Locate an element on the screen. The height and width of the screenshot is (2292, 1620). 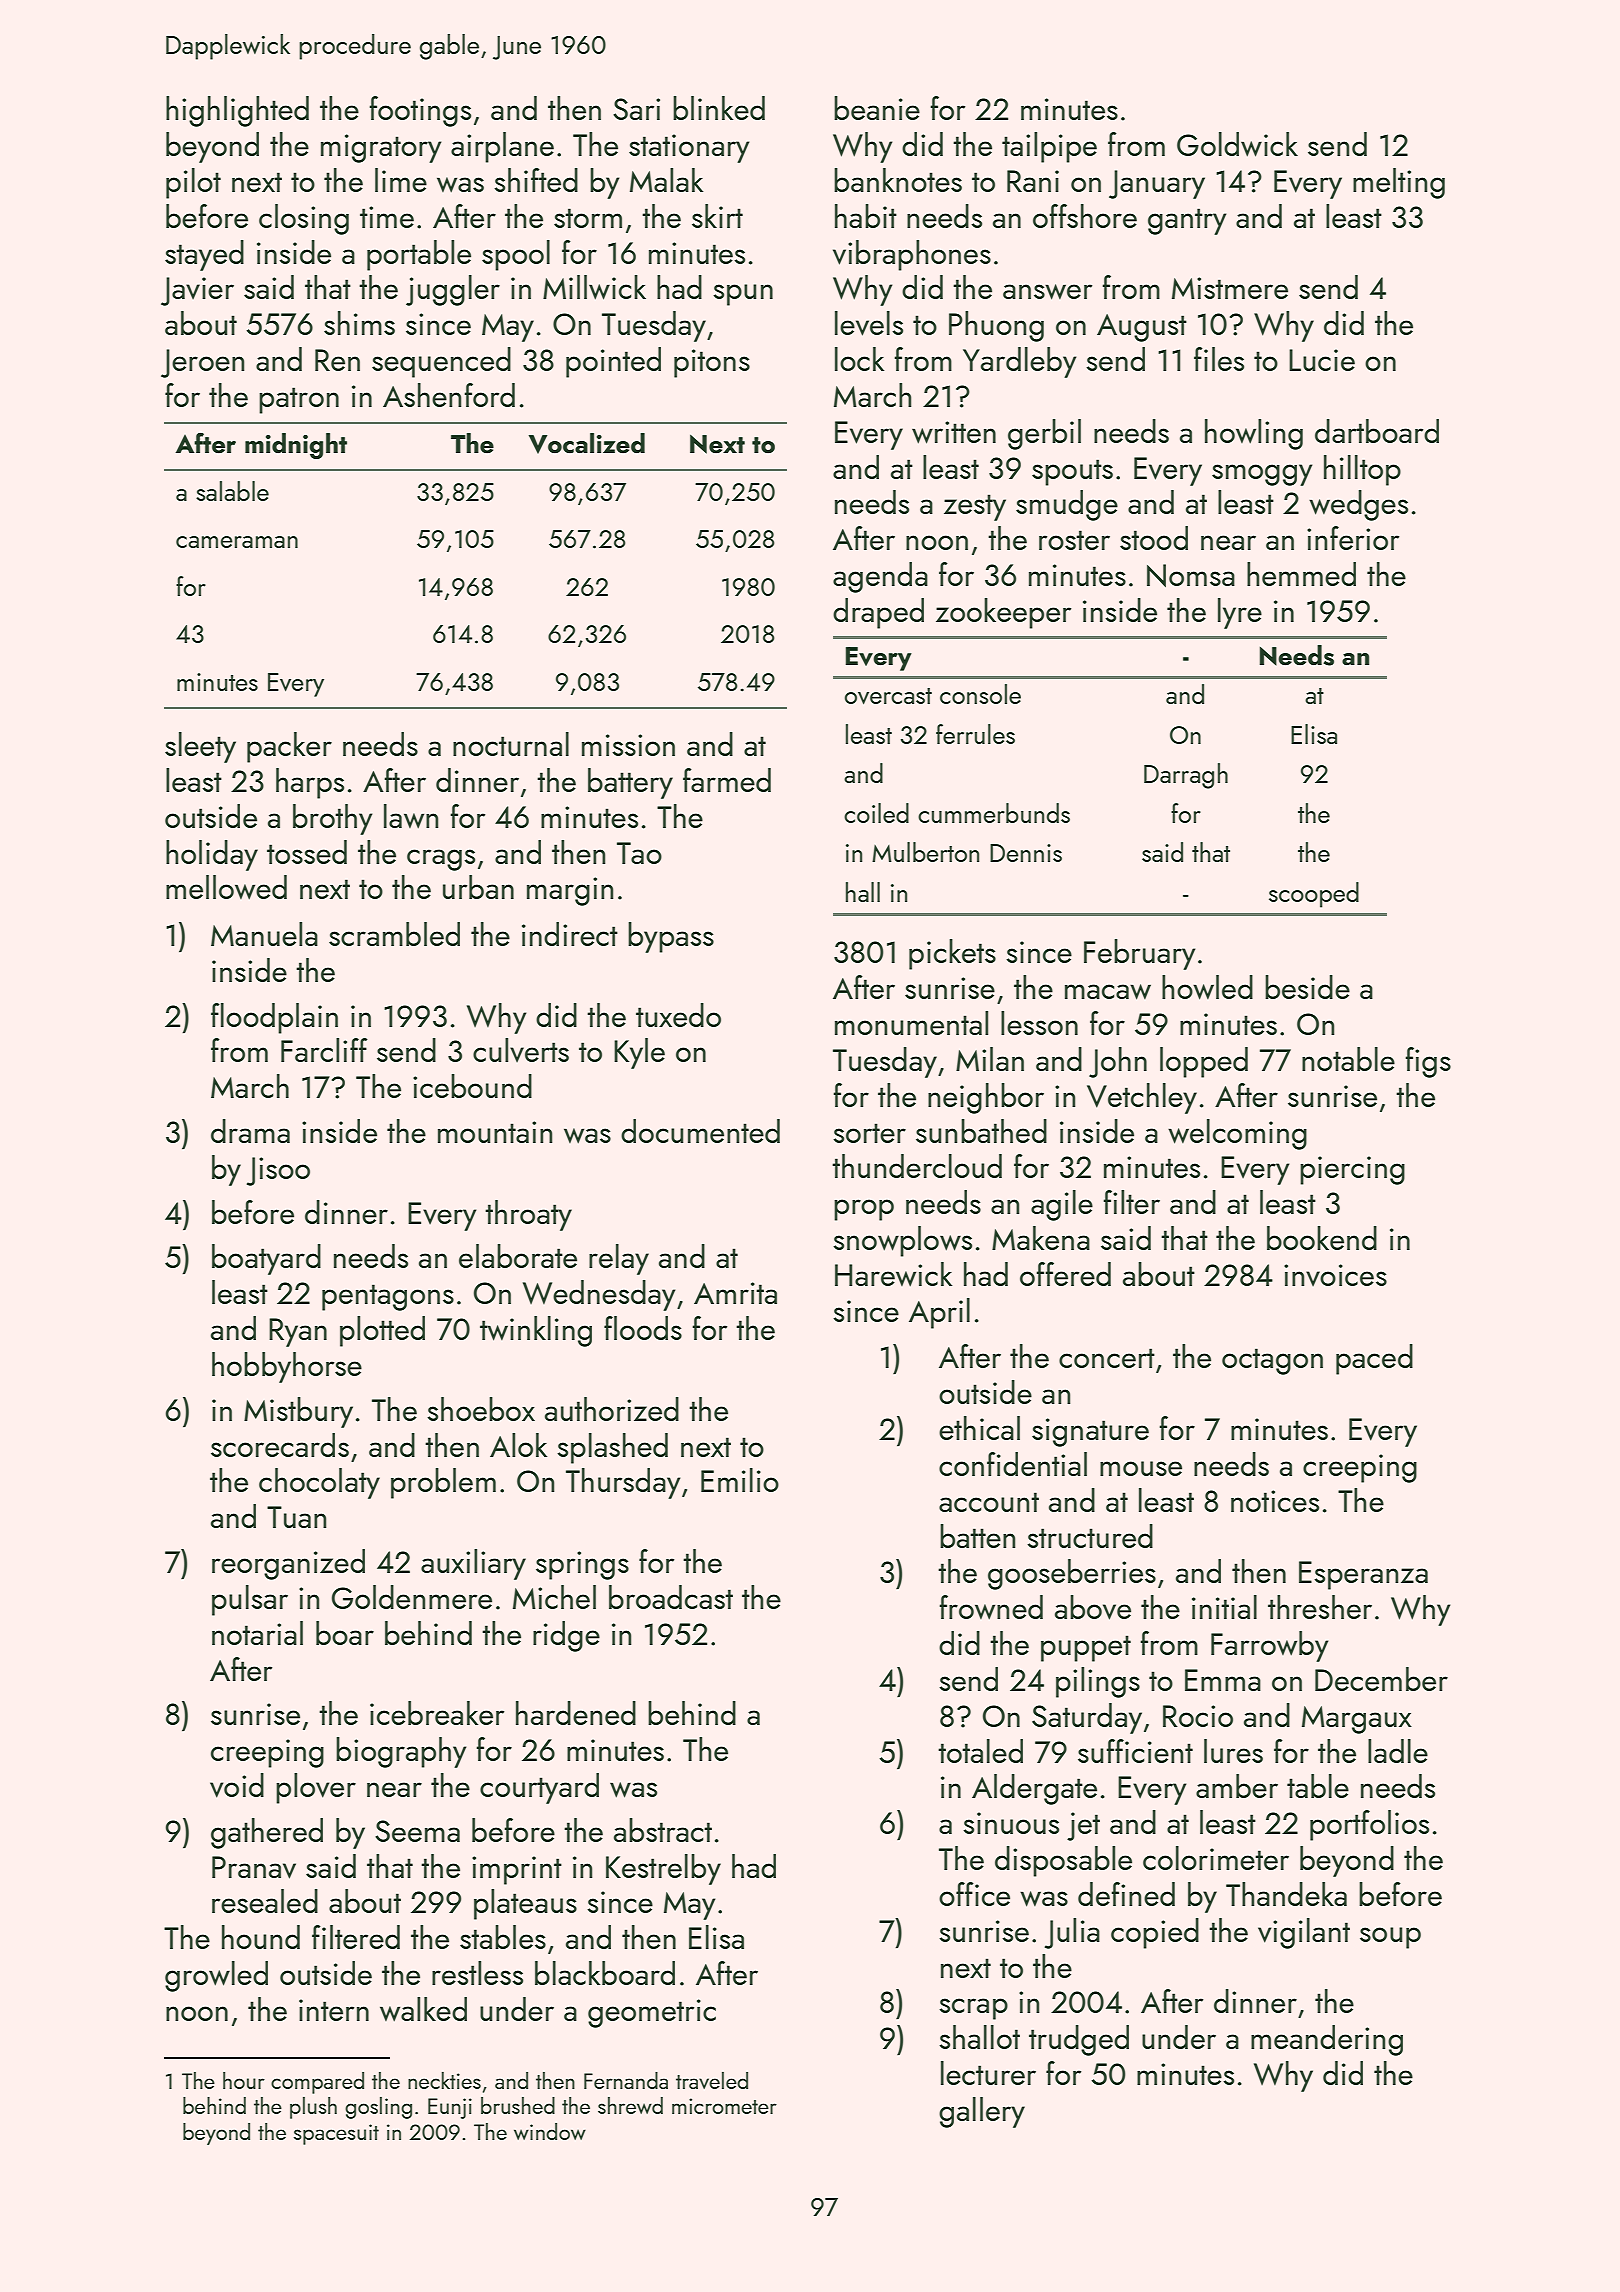
resealed is located at coordinates (265, 1901).
